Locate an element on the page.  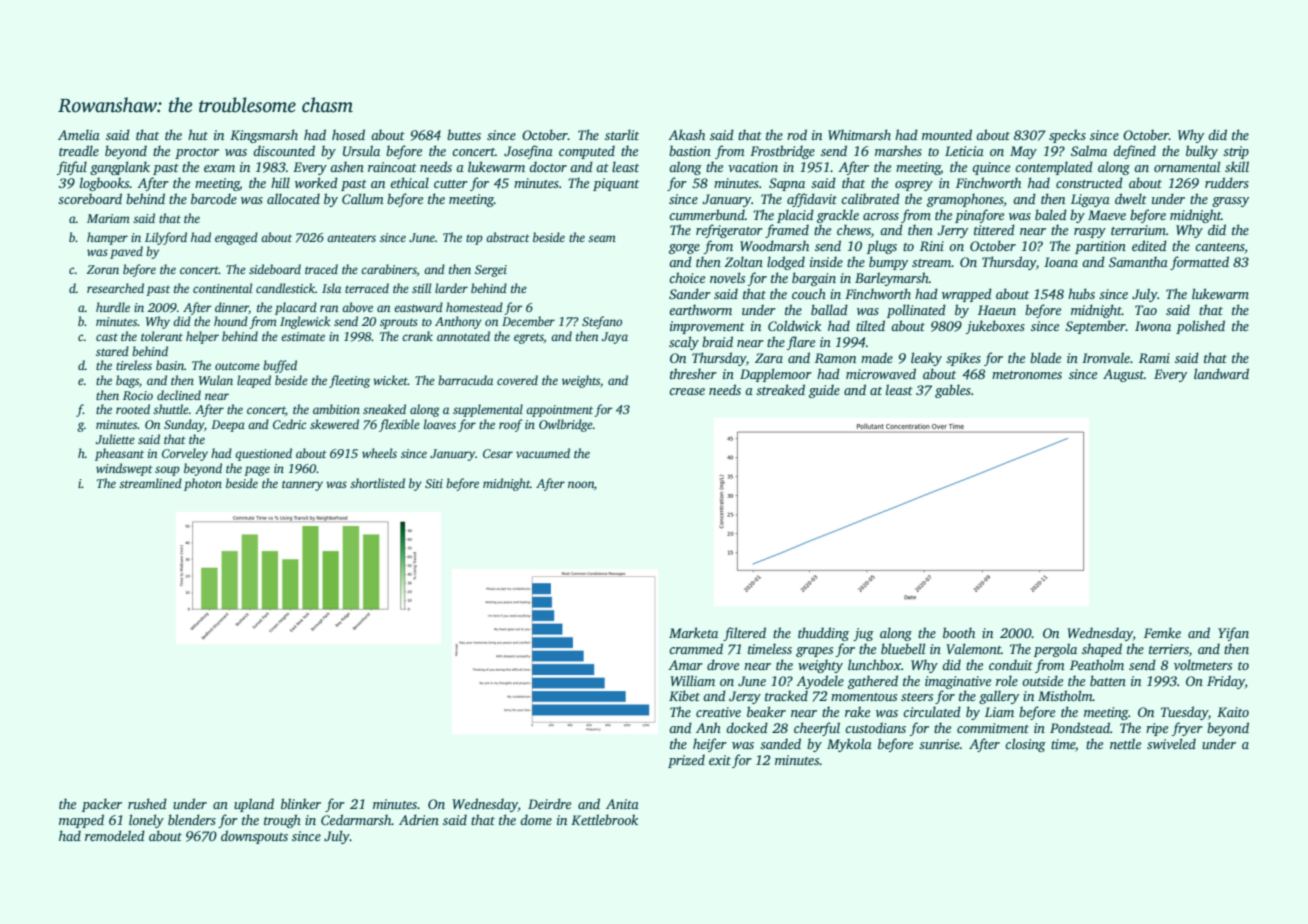
specks is located at coordinates (1067, 136).
